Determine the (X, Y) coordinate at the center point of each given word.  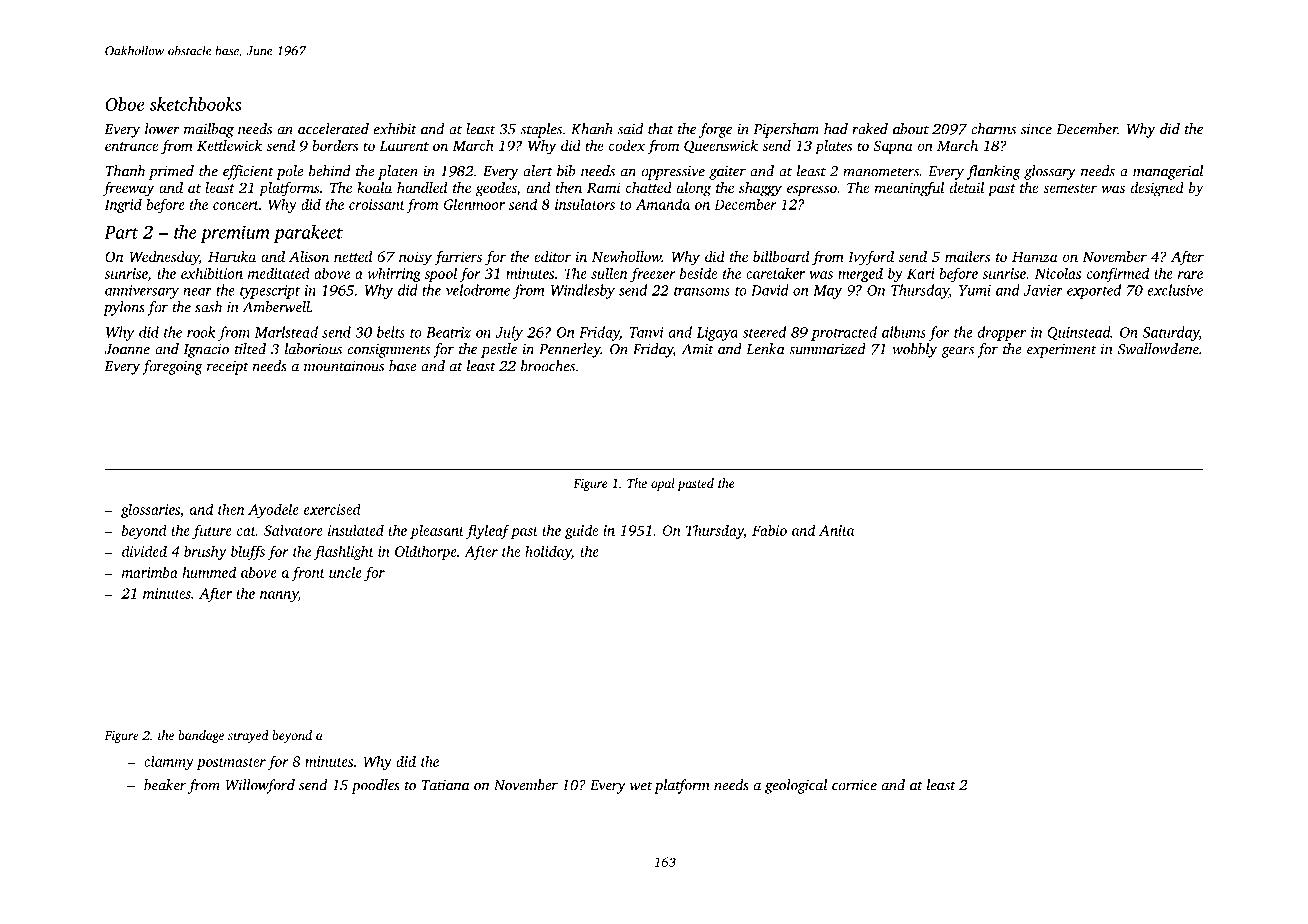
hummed (209, 572)
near (197, 292)
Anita (836, 530)
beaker (165, 785)
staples (541, 130)
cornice (854, 785)
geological (796, 786)
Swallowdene (1158, 349)
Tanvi (646, 332)
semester (1070, 188)
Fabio (769, 530)
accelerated (333, 129)
